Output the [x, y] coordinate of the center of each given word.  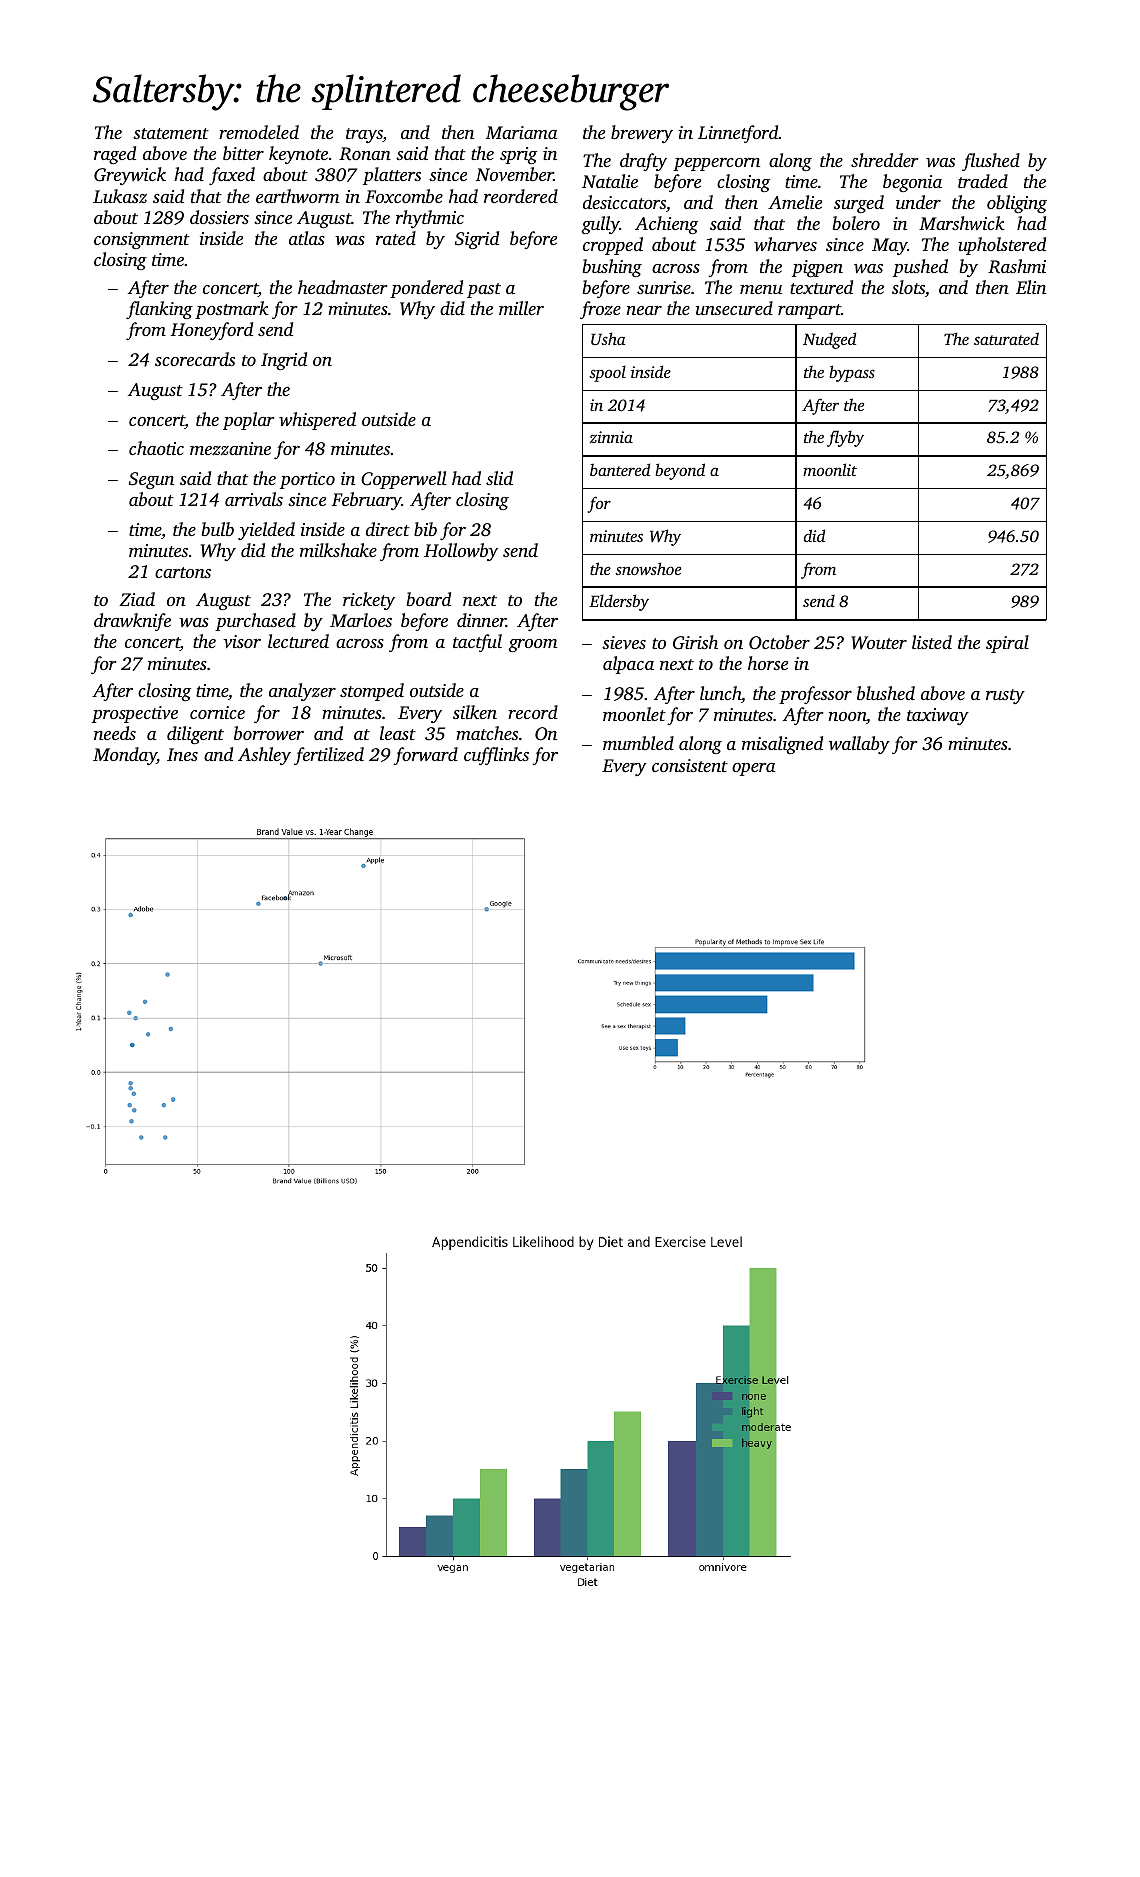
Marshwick [962, 223]
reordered [521, 196]
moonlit [830, 469]
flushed [991, 162]
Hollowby [461, 552]
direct [388, 529]
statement [171, 133]
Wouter [879, 643]
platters [392, 176]
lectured [298, 641]
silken [475, 712]
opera [753, 769]
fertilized [329, 756]
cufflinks [496, 756]
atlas [307, 238]
